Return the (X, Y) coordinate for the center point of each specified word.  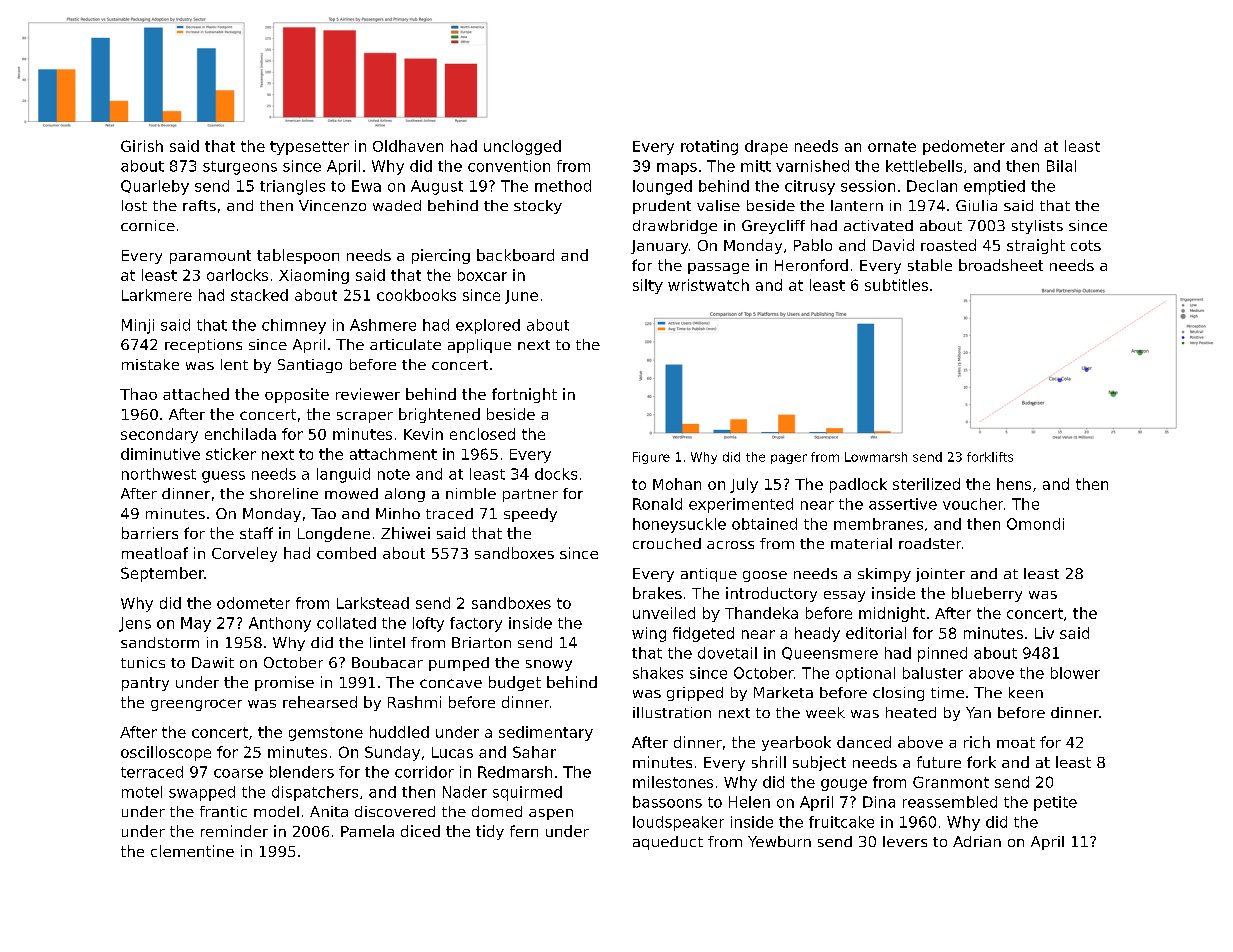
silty (648, 286)
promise (284, 683)
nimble (471, 493)
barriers (150, 533)
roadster (930, 543)
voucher (973, 504)
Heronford (811, 265)
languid (343, 475)
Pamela (367, 831)
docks (556, 474)
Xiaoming (314, 276)
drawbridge (675, 227)
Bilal (1061, 166)
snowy (549, 665)
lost (134, 205)
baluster (933, 673)
